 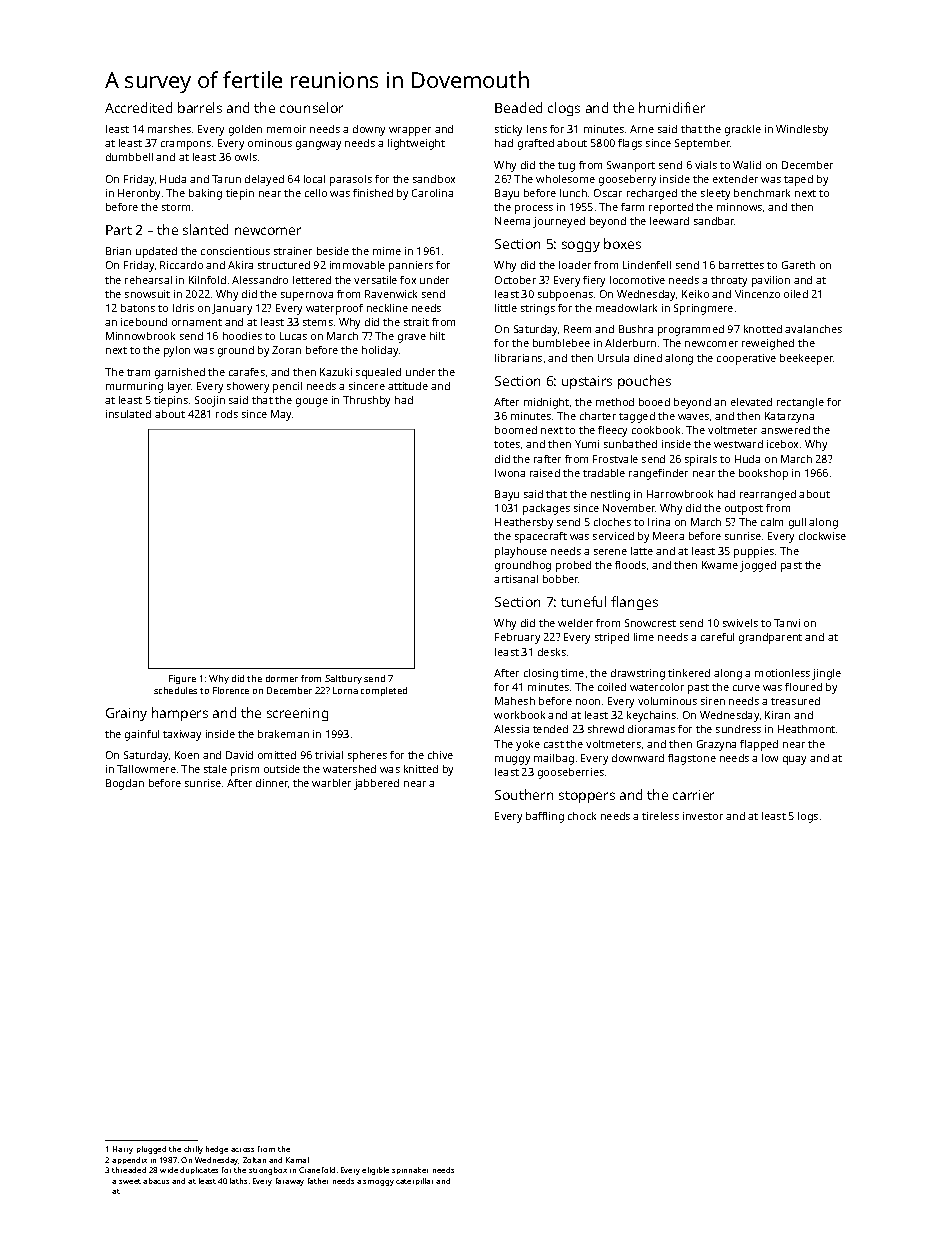 What do you see at coordinates (193, 1150) in the page?
I see `chilly` at bounding box center [193, 1150].
